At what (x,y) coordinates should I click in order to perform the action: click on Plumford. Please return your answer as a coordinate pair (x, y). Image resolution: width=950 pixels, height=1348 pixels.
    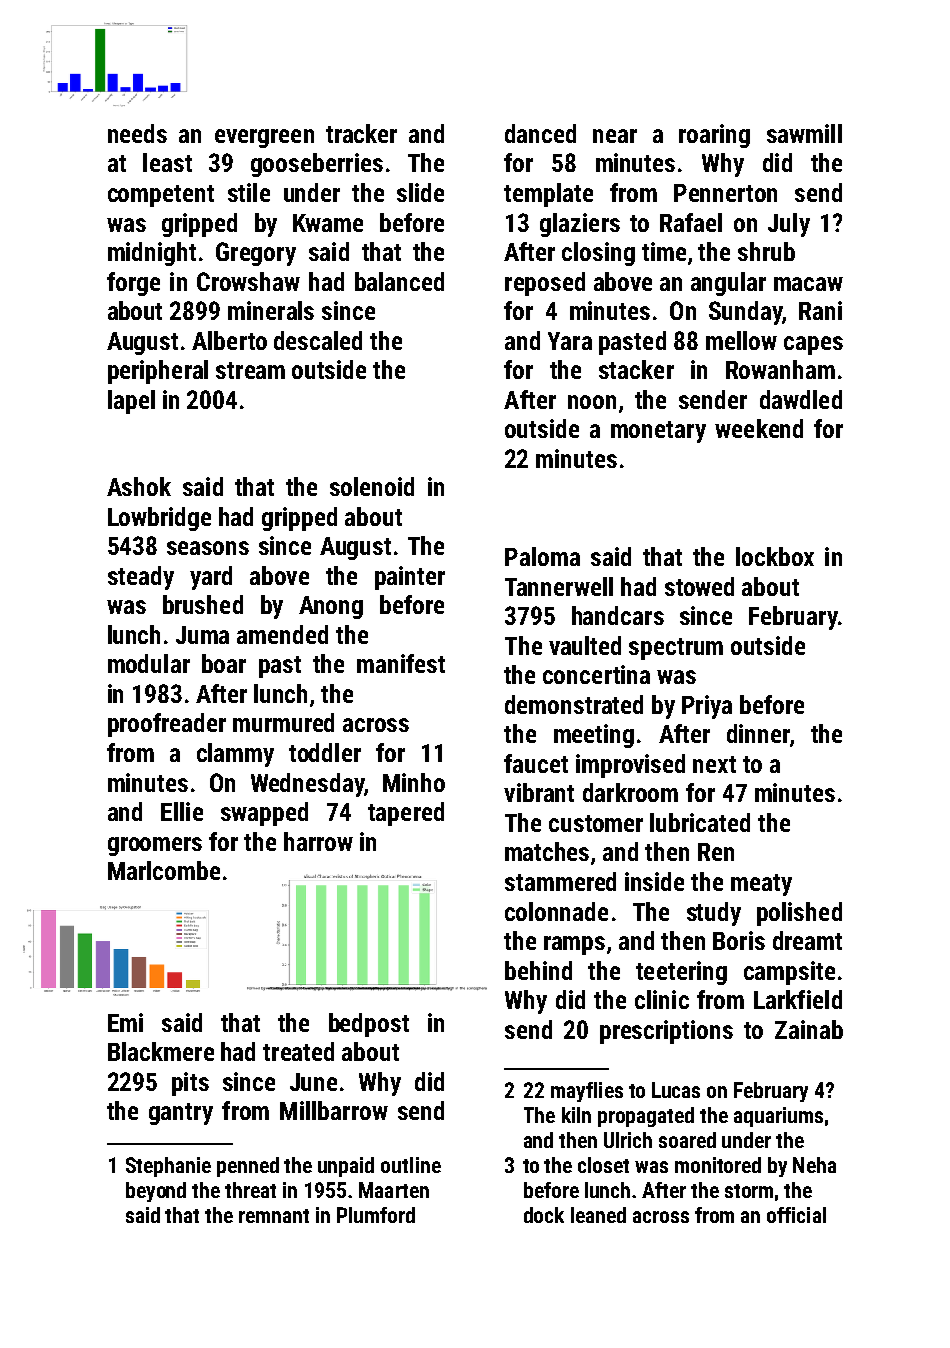
    Looking at the image, I should click on (376, 1215).
